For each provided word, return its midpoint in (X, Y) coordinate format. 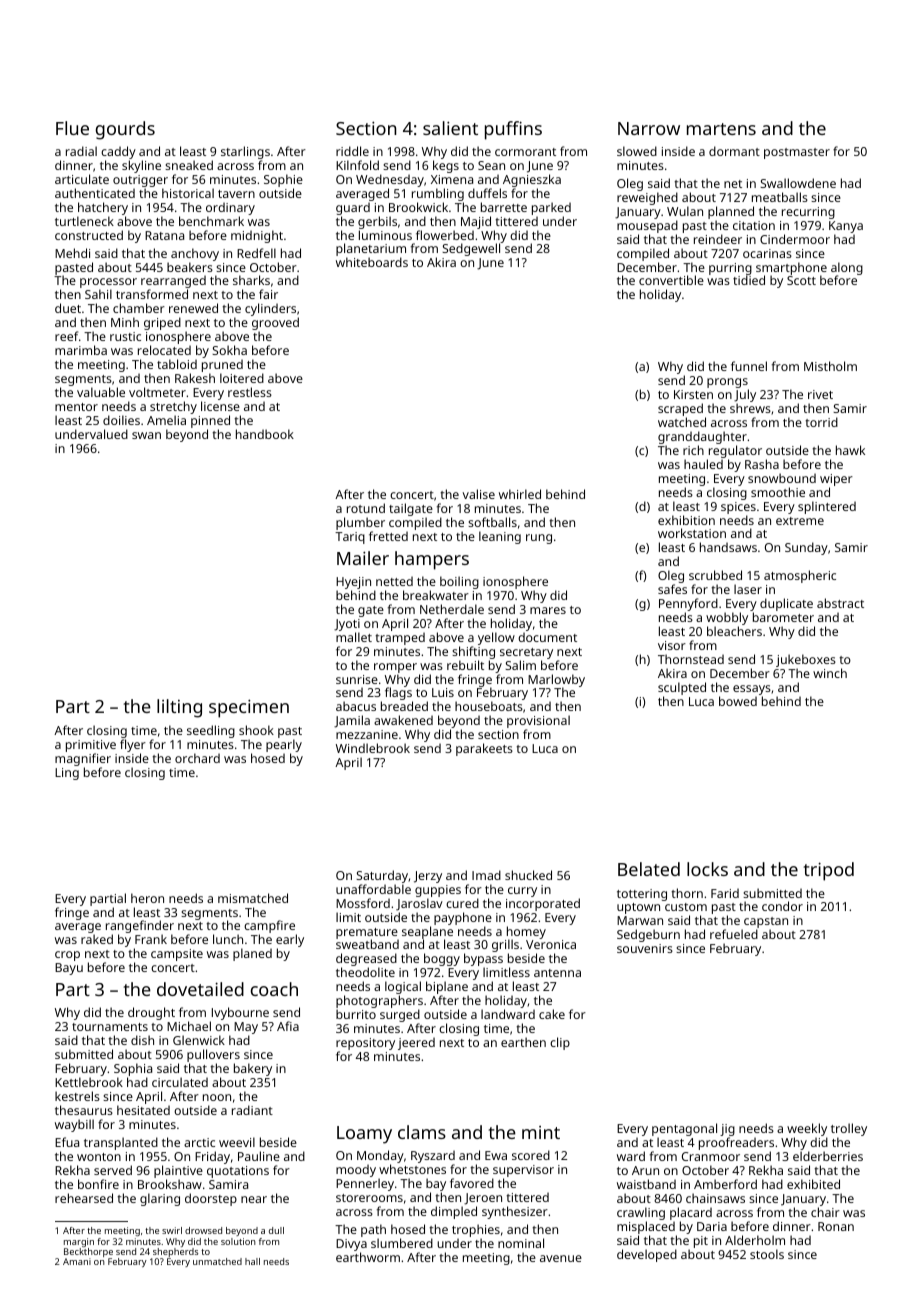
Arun (645, 1170)
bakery (253, 1069)
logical (403, 987)
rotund (366, 508)
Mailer (363, 558)
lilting (179, 708)
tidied (749, 280)
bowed (738, 701)
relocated (164, 350)
